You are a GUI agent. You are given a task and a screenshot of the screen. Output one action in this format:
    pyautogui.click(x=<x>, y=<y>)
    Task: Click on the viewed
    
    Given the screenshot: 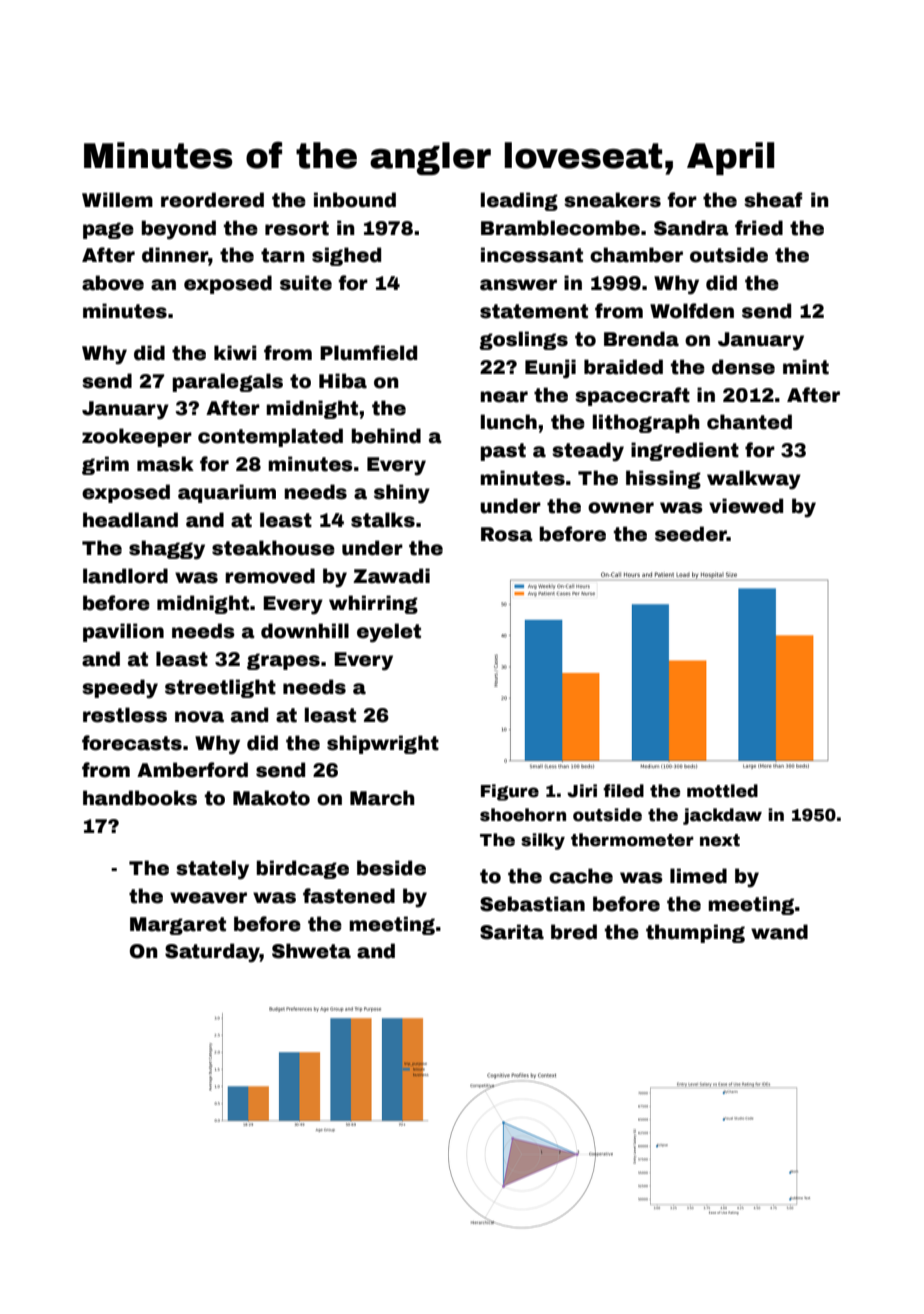 What is the action you would take?
    pyautogui.click(x=746, y=506)
